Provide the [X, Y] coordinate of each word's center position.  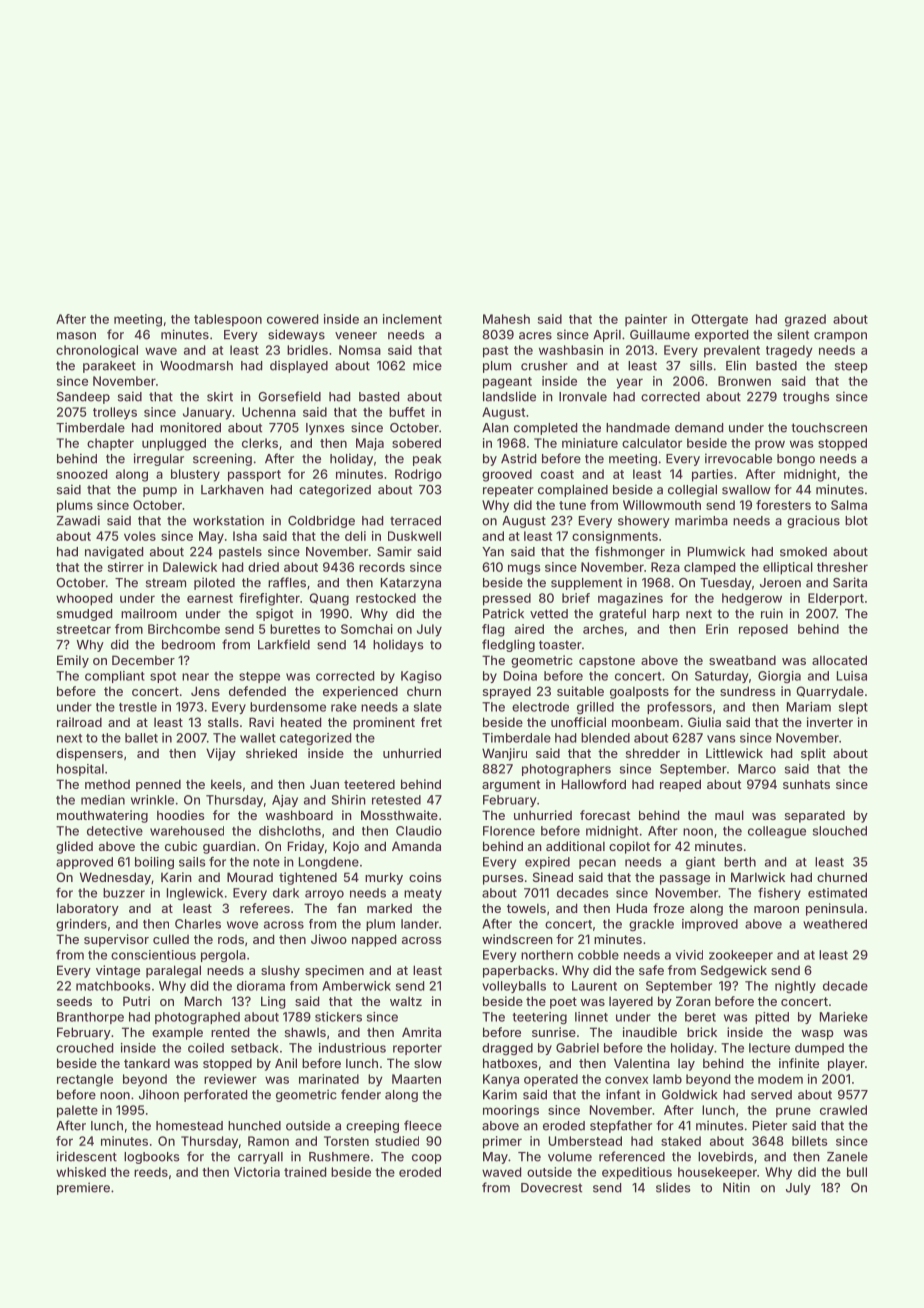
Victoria [257, 1172]
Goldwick [689, 1094]
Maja [370, 444]
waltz [406, 1001]
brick [702, 1032]
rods [231, 939]
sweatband [742, 660]
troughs [806, 398]
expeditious [637, 1173]
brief [576, 598]
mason [76, 336]
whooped [84, 599]
